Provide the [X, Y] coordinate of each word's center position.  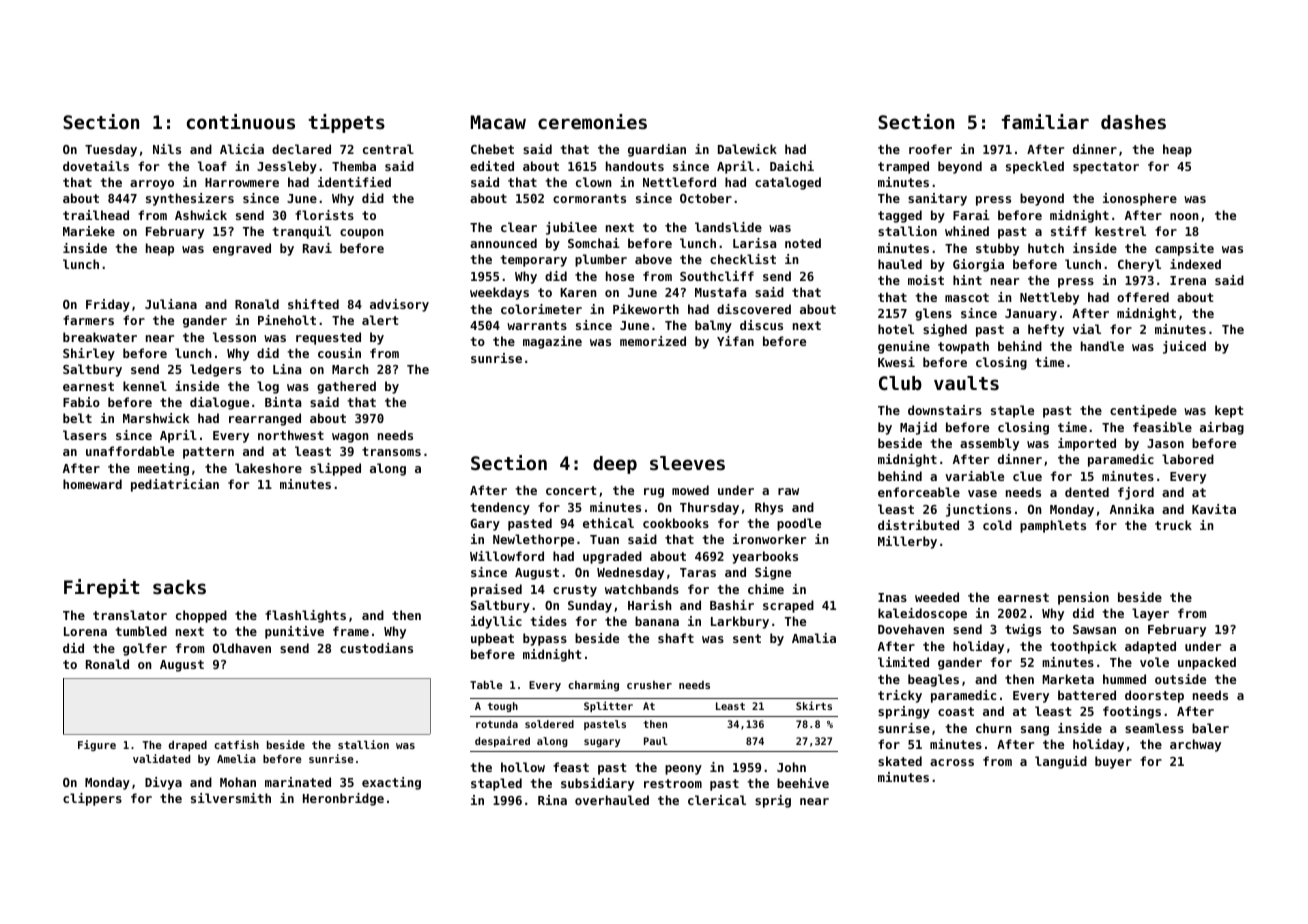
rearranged [265, 419]
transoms [391, 451]
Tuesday [111, 150]
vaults [966, 383]
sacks [179, 587]
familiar [1045, 121]
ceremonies [592, 121]
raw [788, 491]
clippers [92, 799]
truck [1173, 525]
